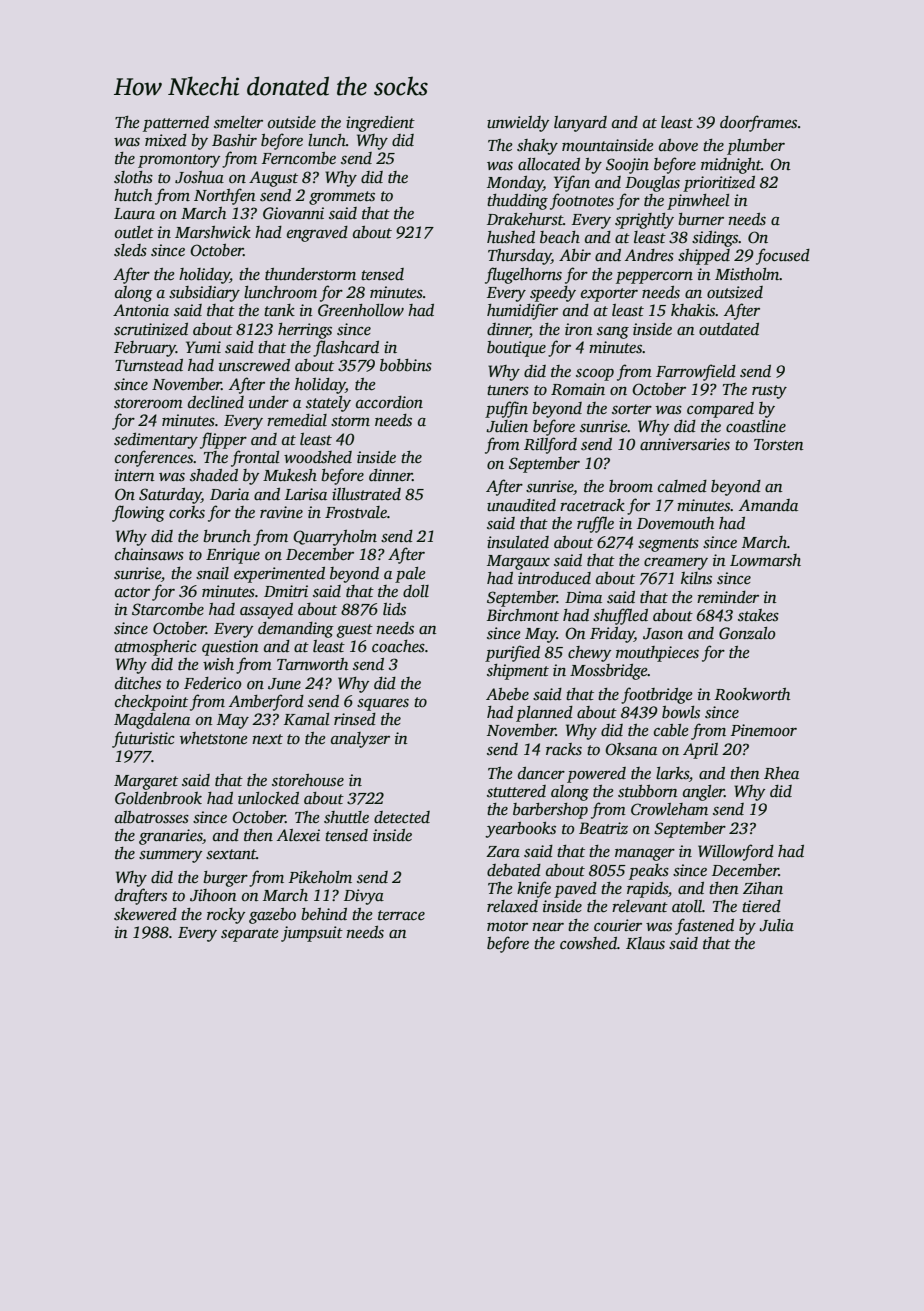  I want to click on ditches, so click(138, 683).
